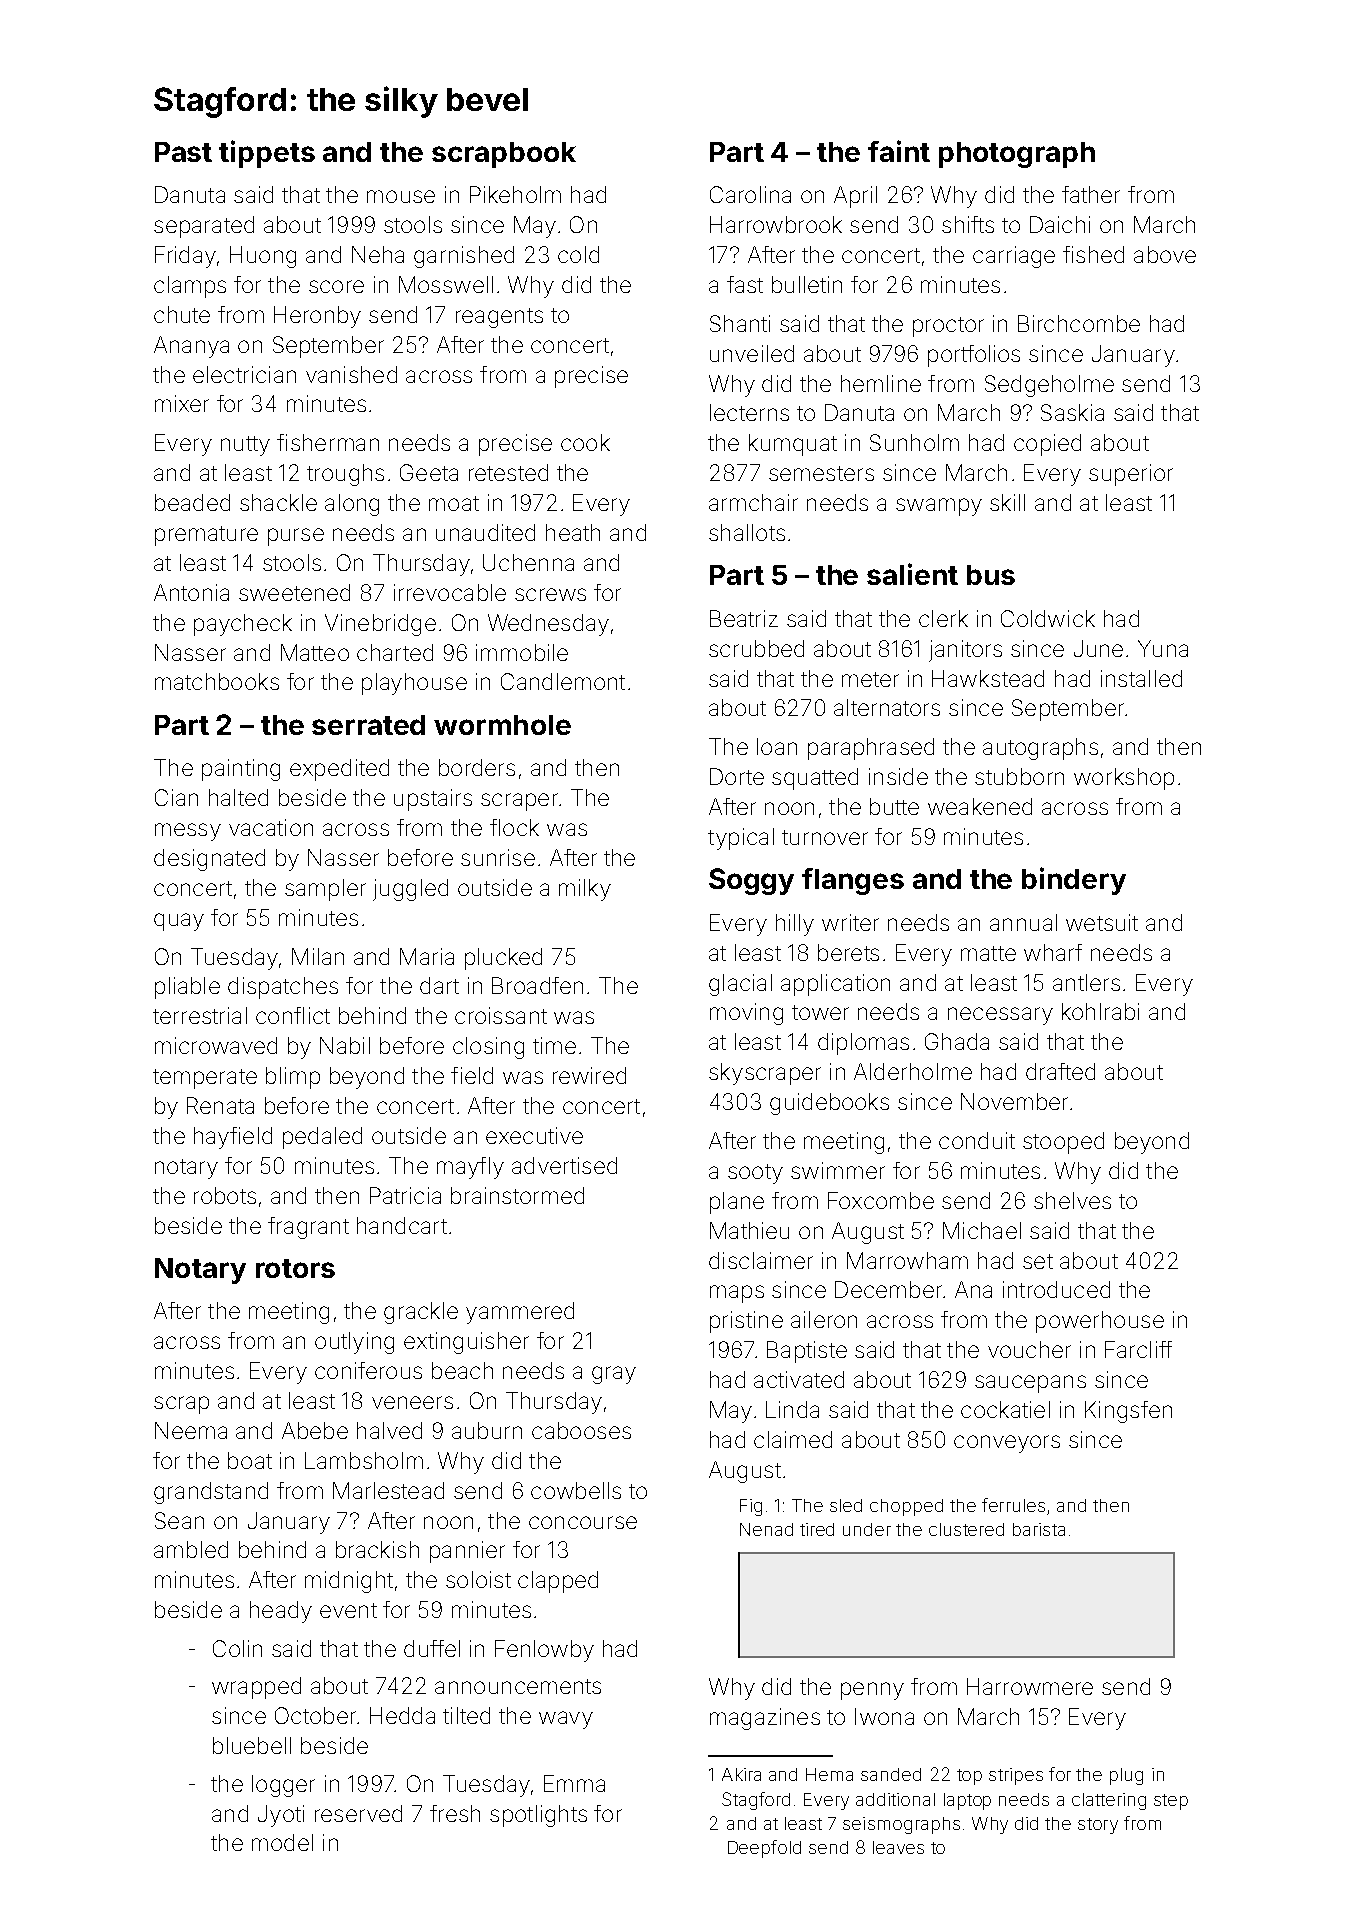 This screenshot has width=1358, height=1921. Describe the element at coordinates (1017, 155) in the screenshot. I see `photograph` at that location.
